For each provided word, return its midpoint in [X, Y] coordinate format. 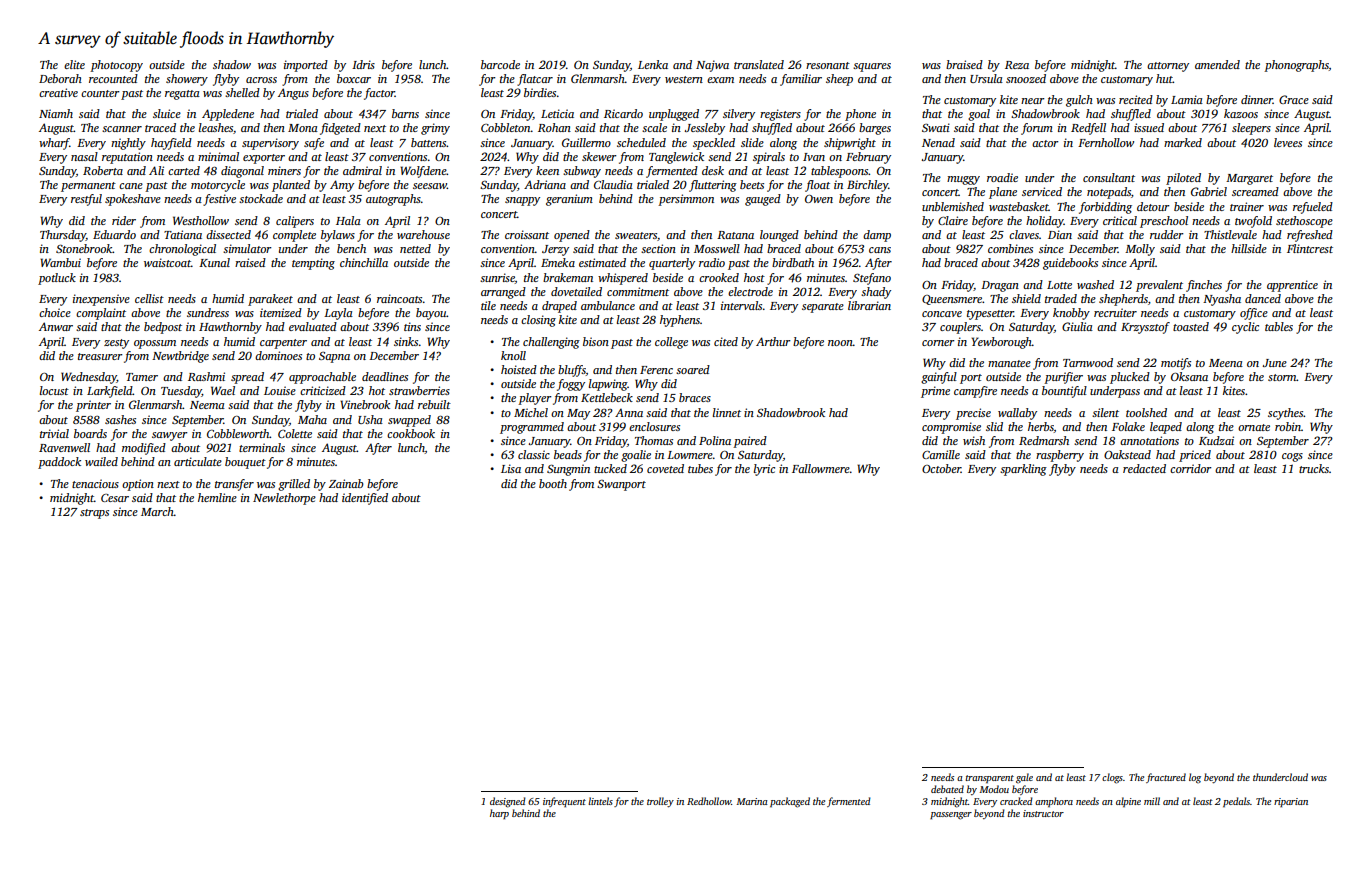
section [658, 248]
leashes [216, 127]
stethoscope [1304, 222]
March [157, 511]
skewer [599, 156]
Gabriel [1209, 191]
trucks [1314, 468]
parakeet [270, 300]
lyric [764, 470]
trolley [660, 802]
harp [499, 814]
